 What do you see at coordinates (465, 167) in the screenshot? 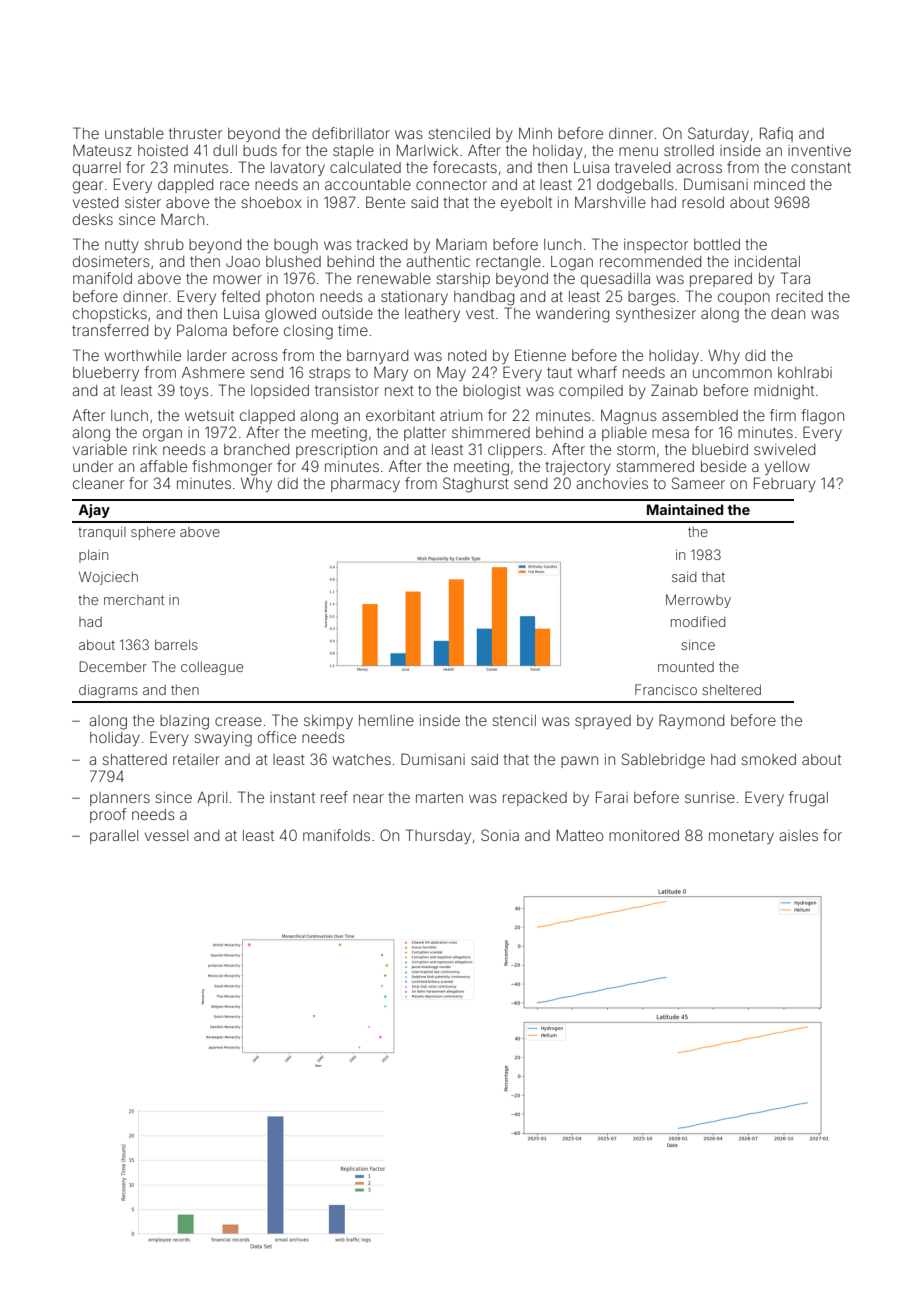
I see `forecasts` at bounding box center [465, 167].
